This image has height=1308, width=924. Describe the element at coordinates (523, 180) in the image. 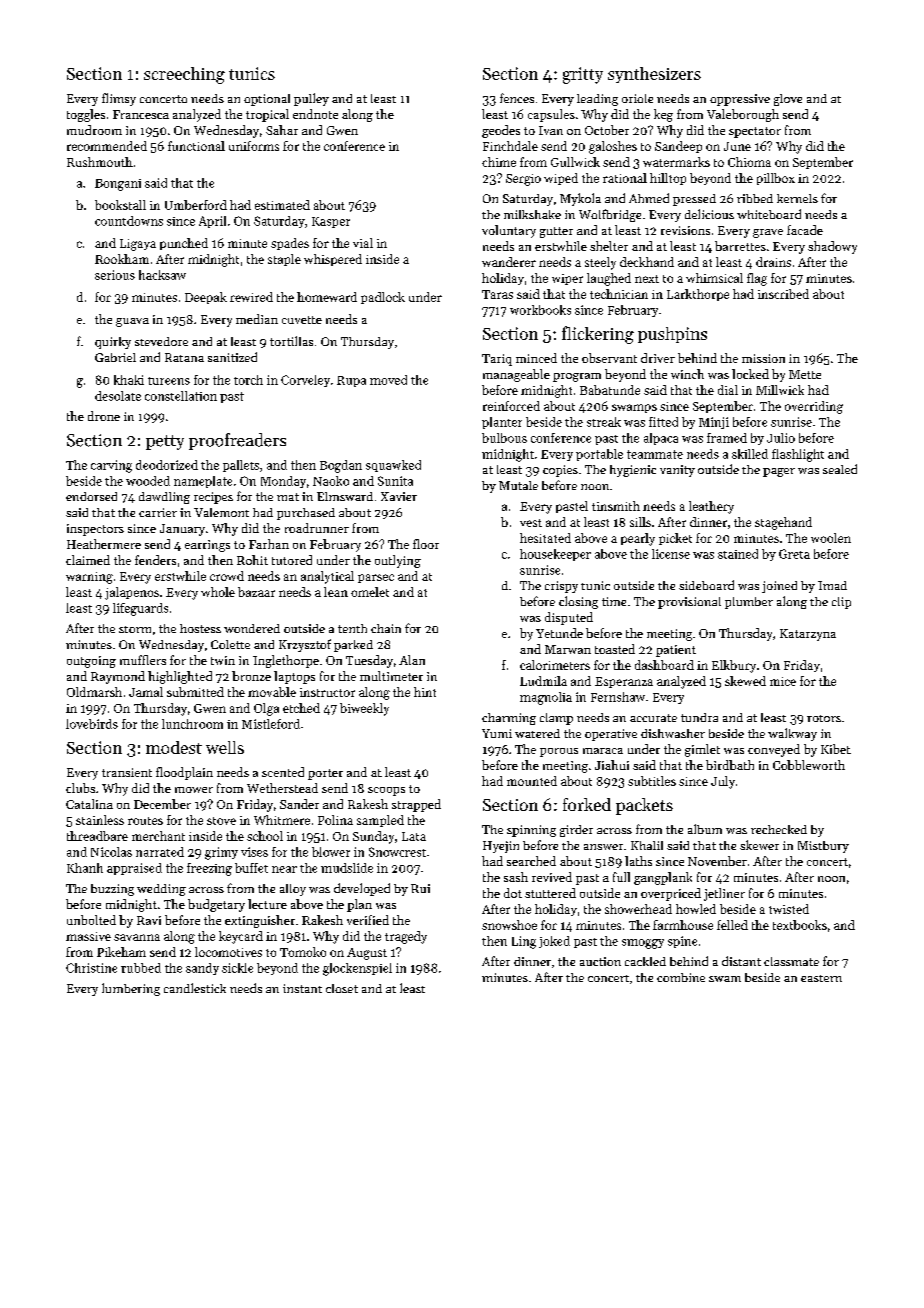

I see `Sergio` at that location.
